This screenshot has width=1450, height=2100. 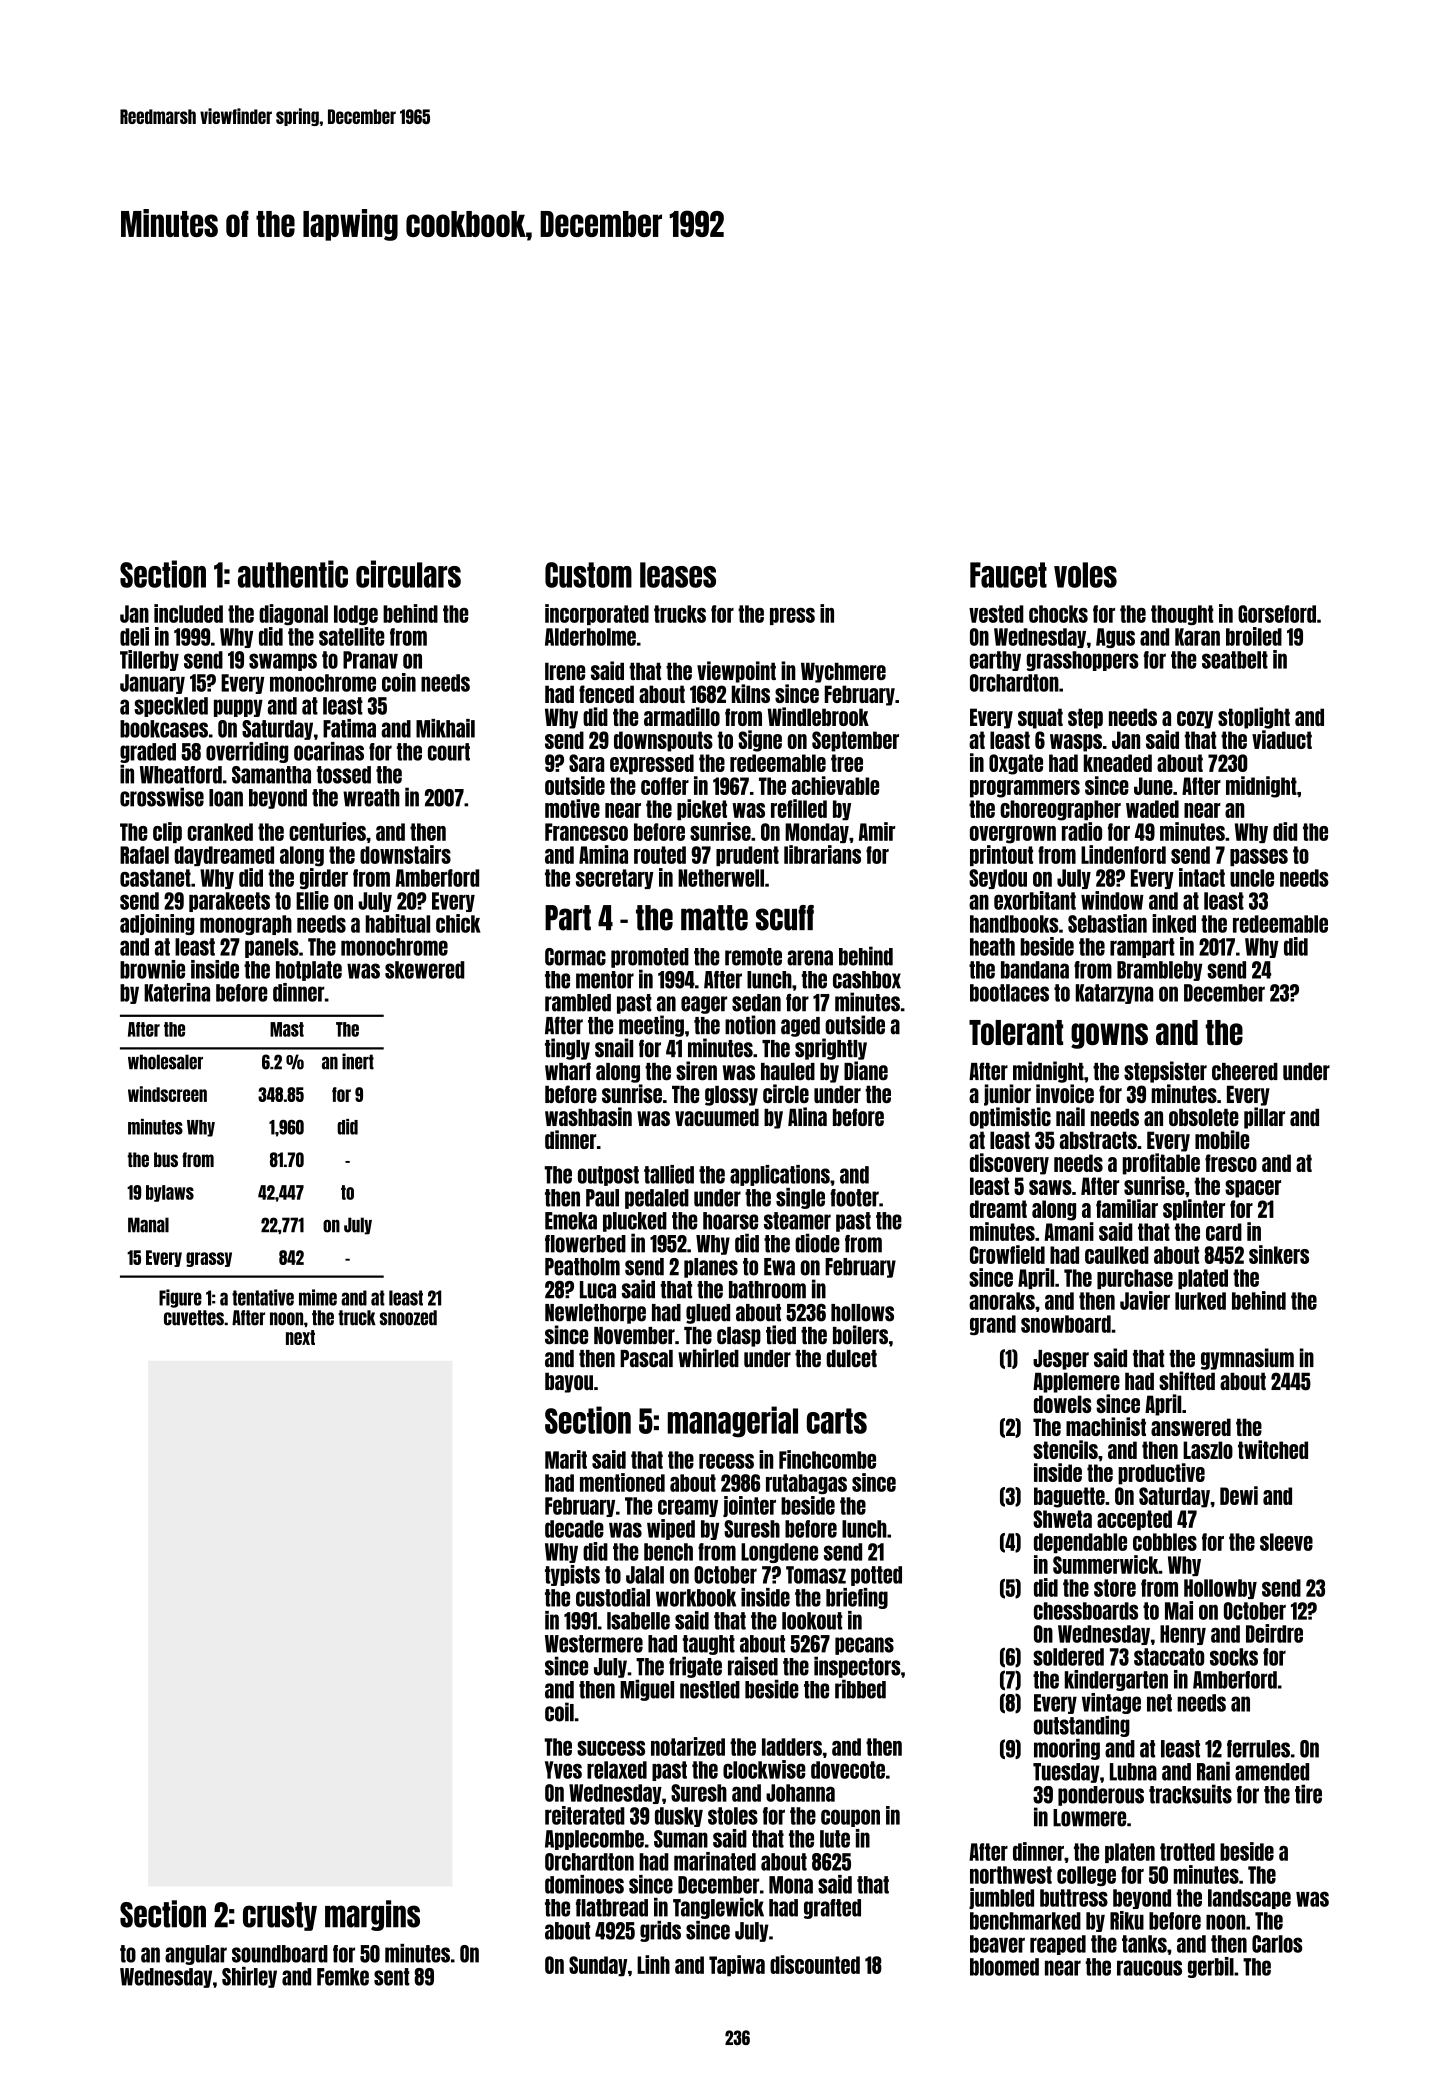 I want to click on Shirley, so click(x=249, y=1977).
